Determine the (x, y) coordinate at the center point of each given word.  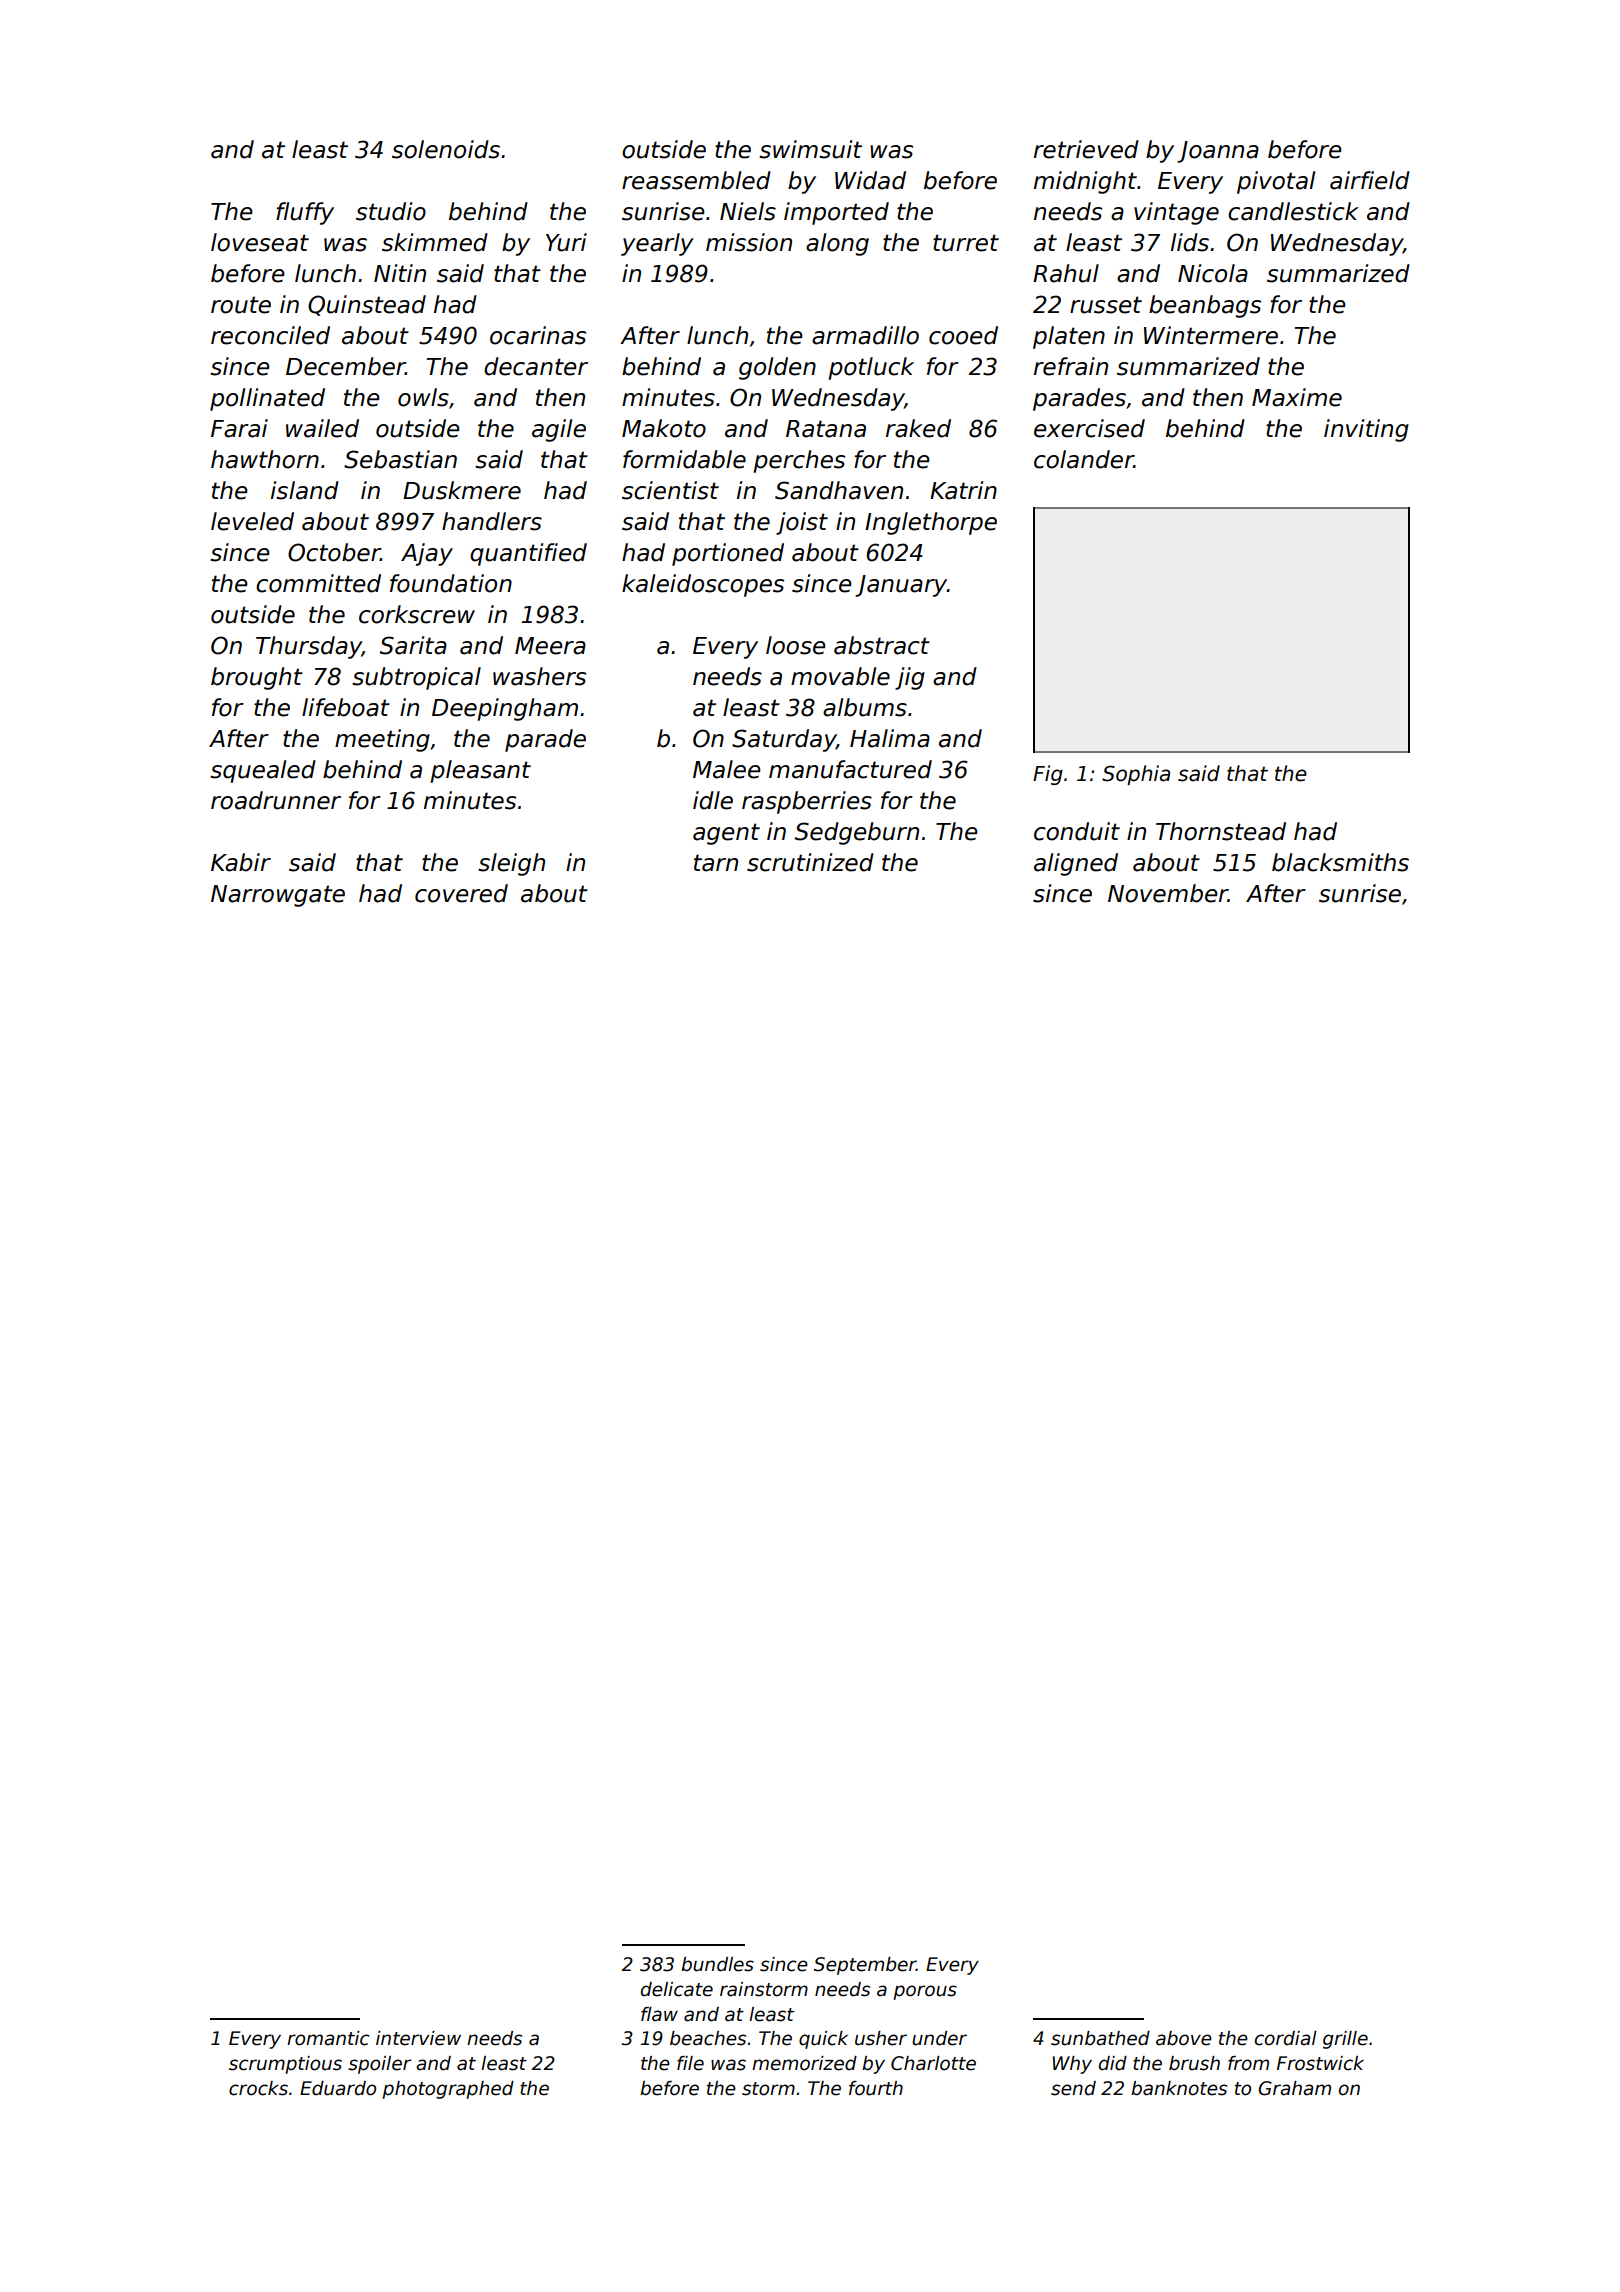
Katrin (963, 490)
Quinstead (367, 305)
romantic (328, 2038)
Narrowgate (278, 896)
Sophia (1136, 775)
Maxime (1297, 397)
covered (461, 893)
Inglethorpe (931, 523)
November (1168, 893)
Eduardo (338, 2088)
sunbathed (1100, 2038)
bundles (717, 1964)
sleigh (511, 864)
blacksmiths (1340, 862)
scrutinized (810, 862)
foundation (451, 583)
